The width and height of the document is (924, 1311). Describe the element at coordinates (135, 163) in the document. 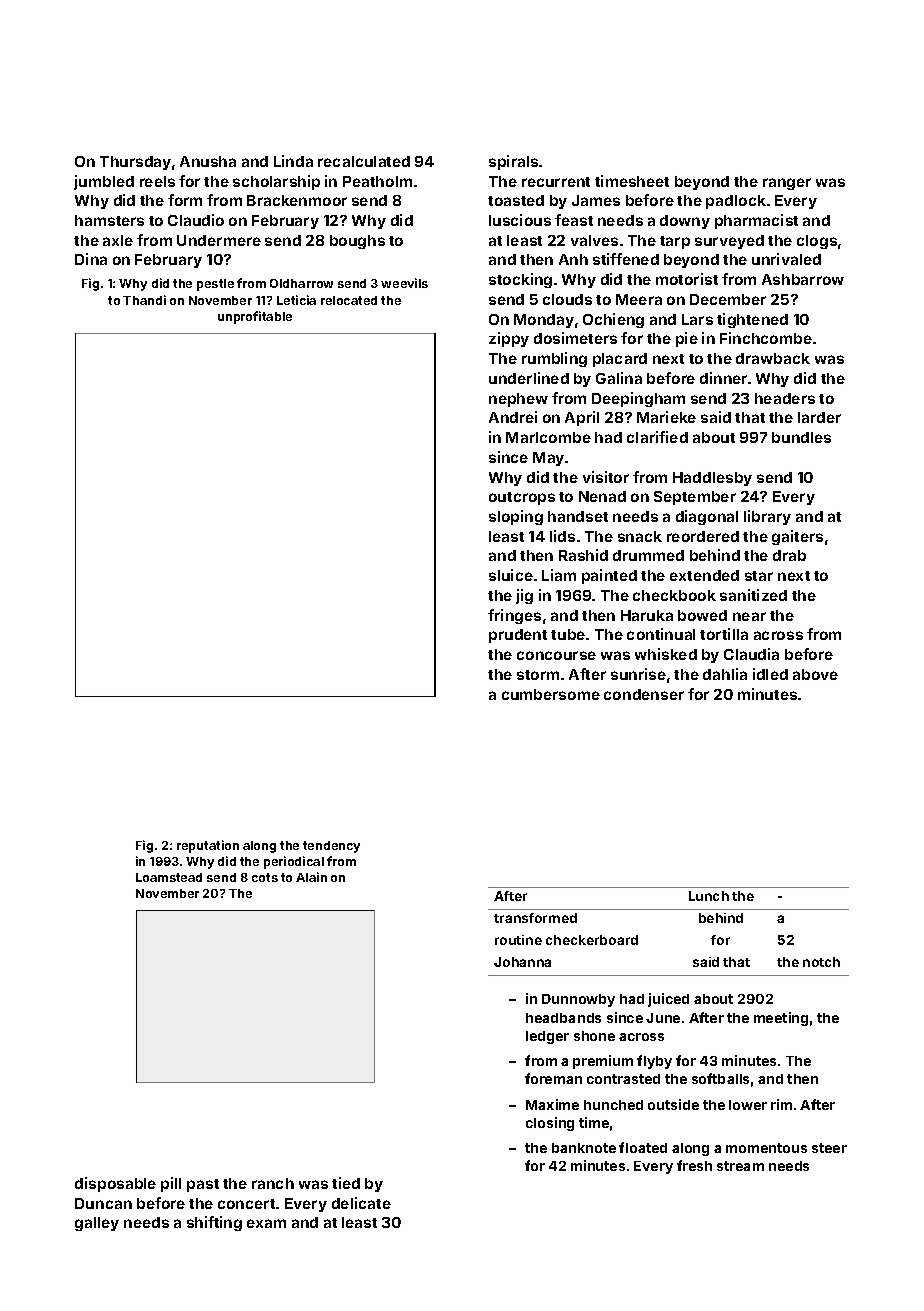

I see `Thursday` at that location.
